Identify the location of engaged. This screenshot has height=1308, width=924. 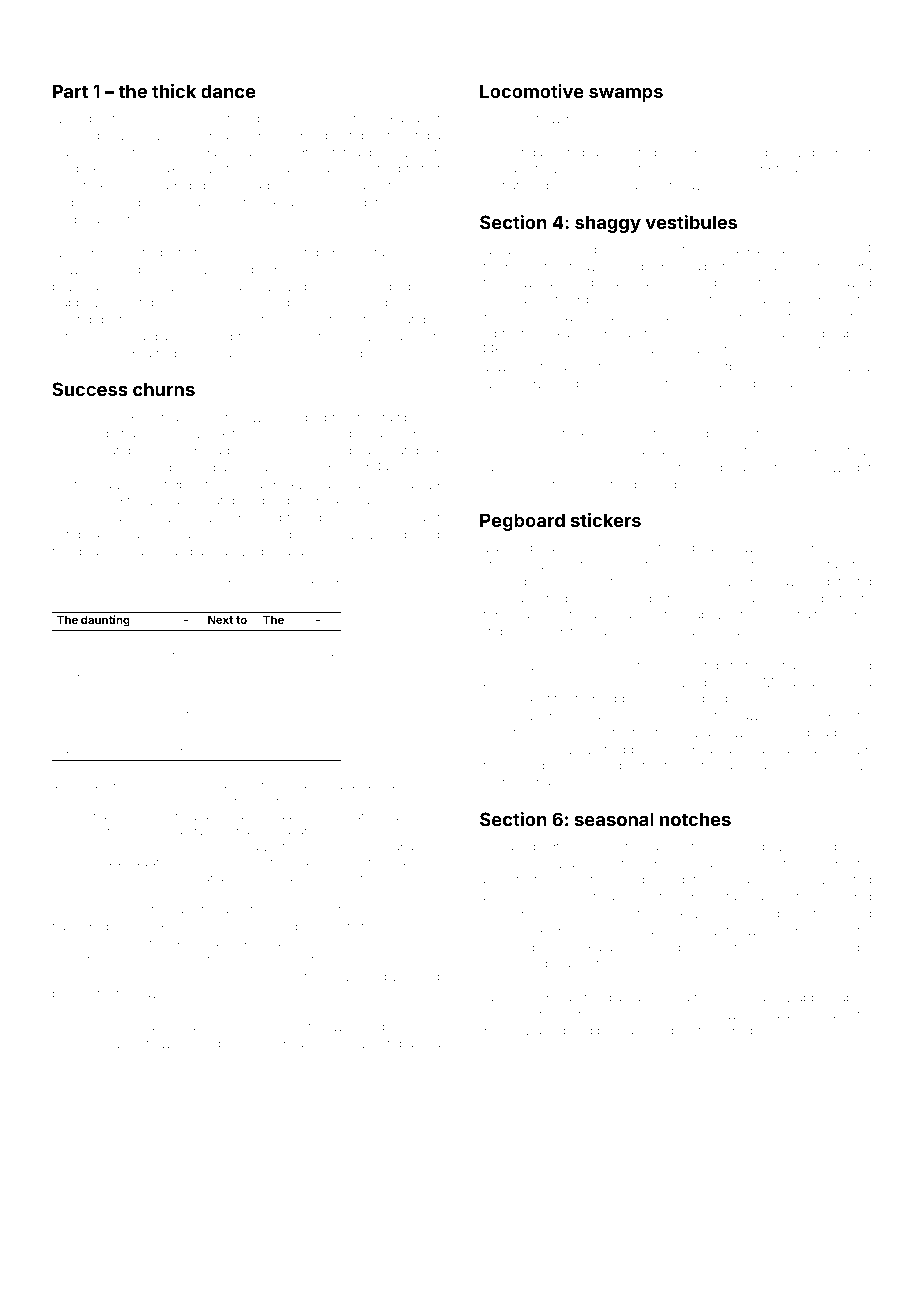
(126, 961).
